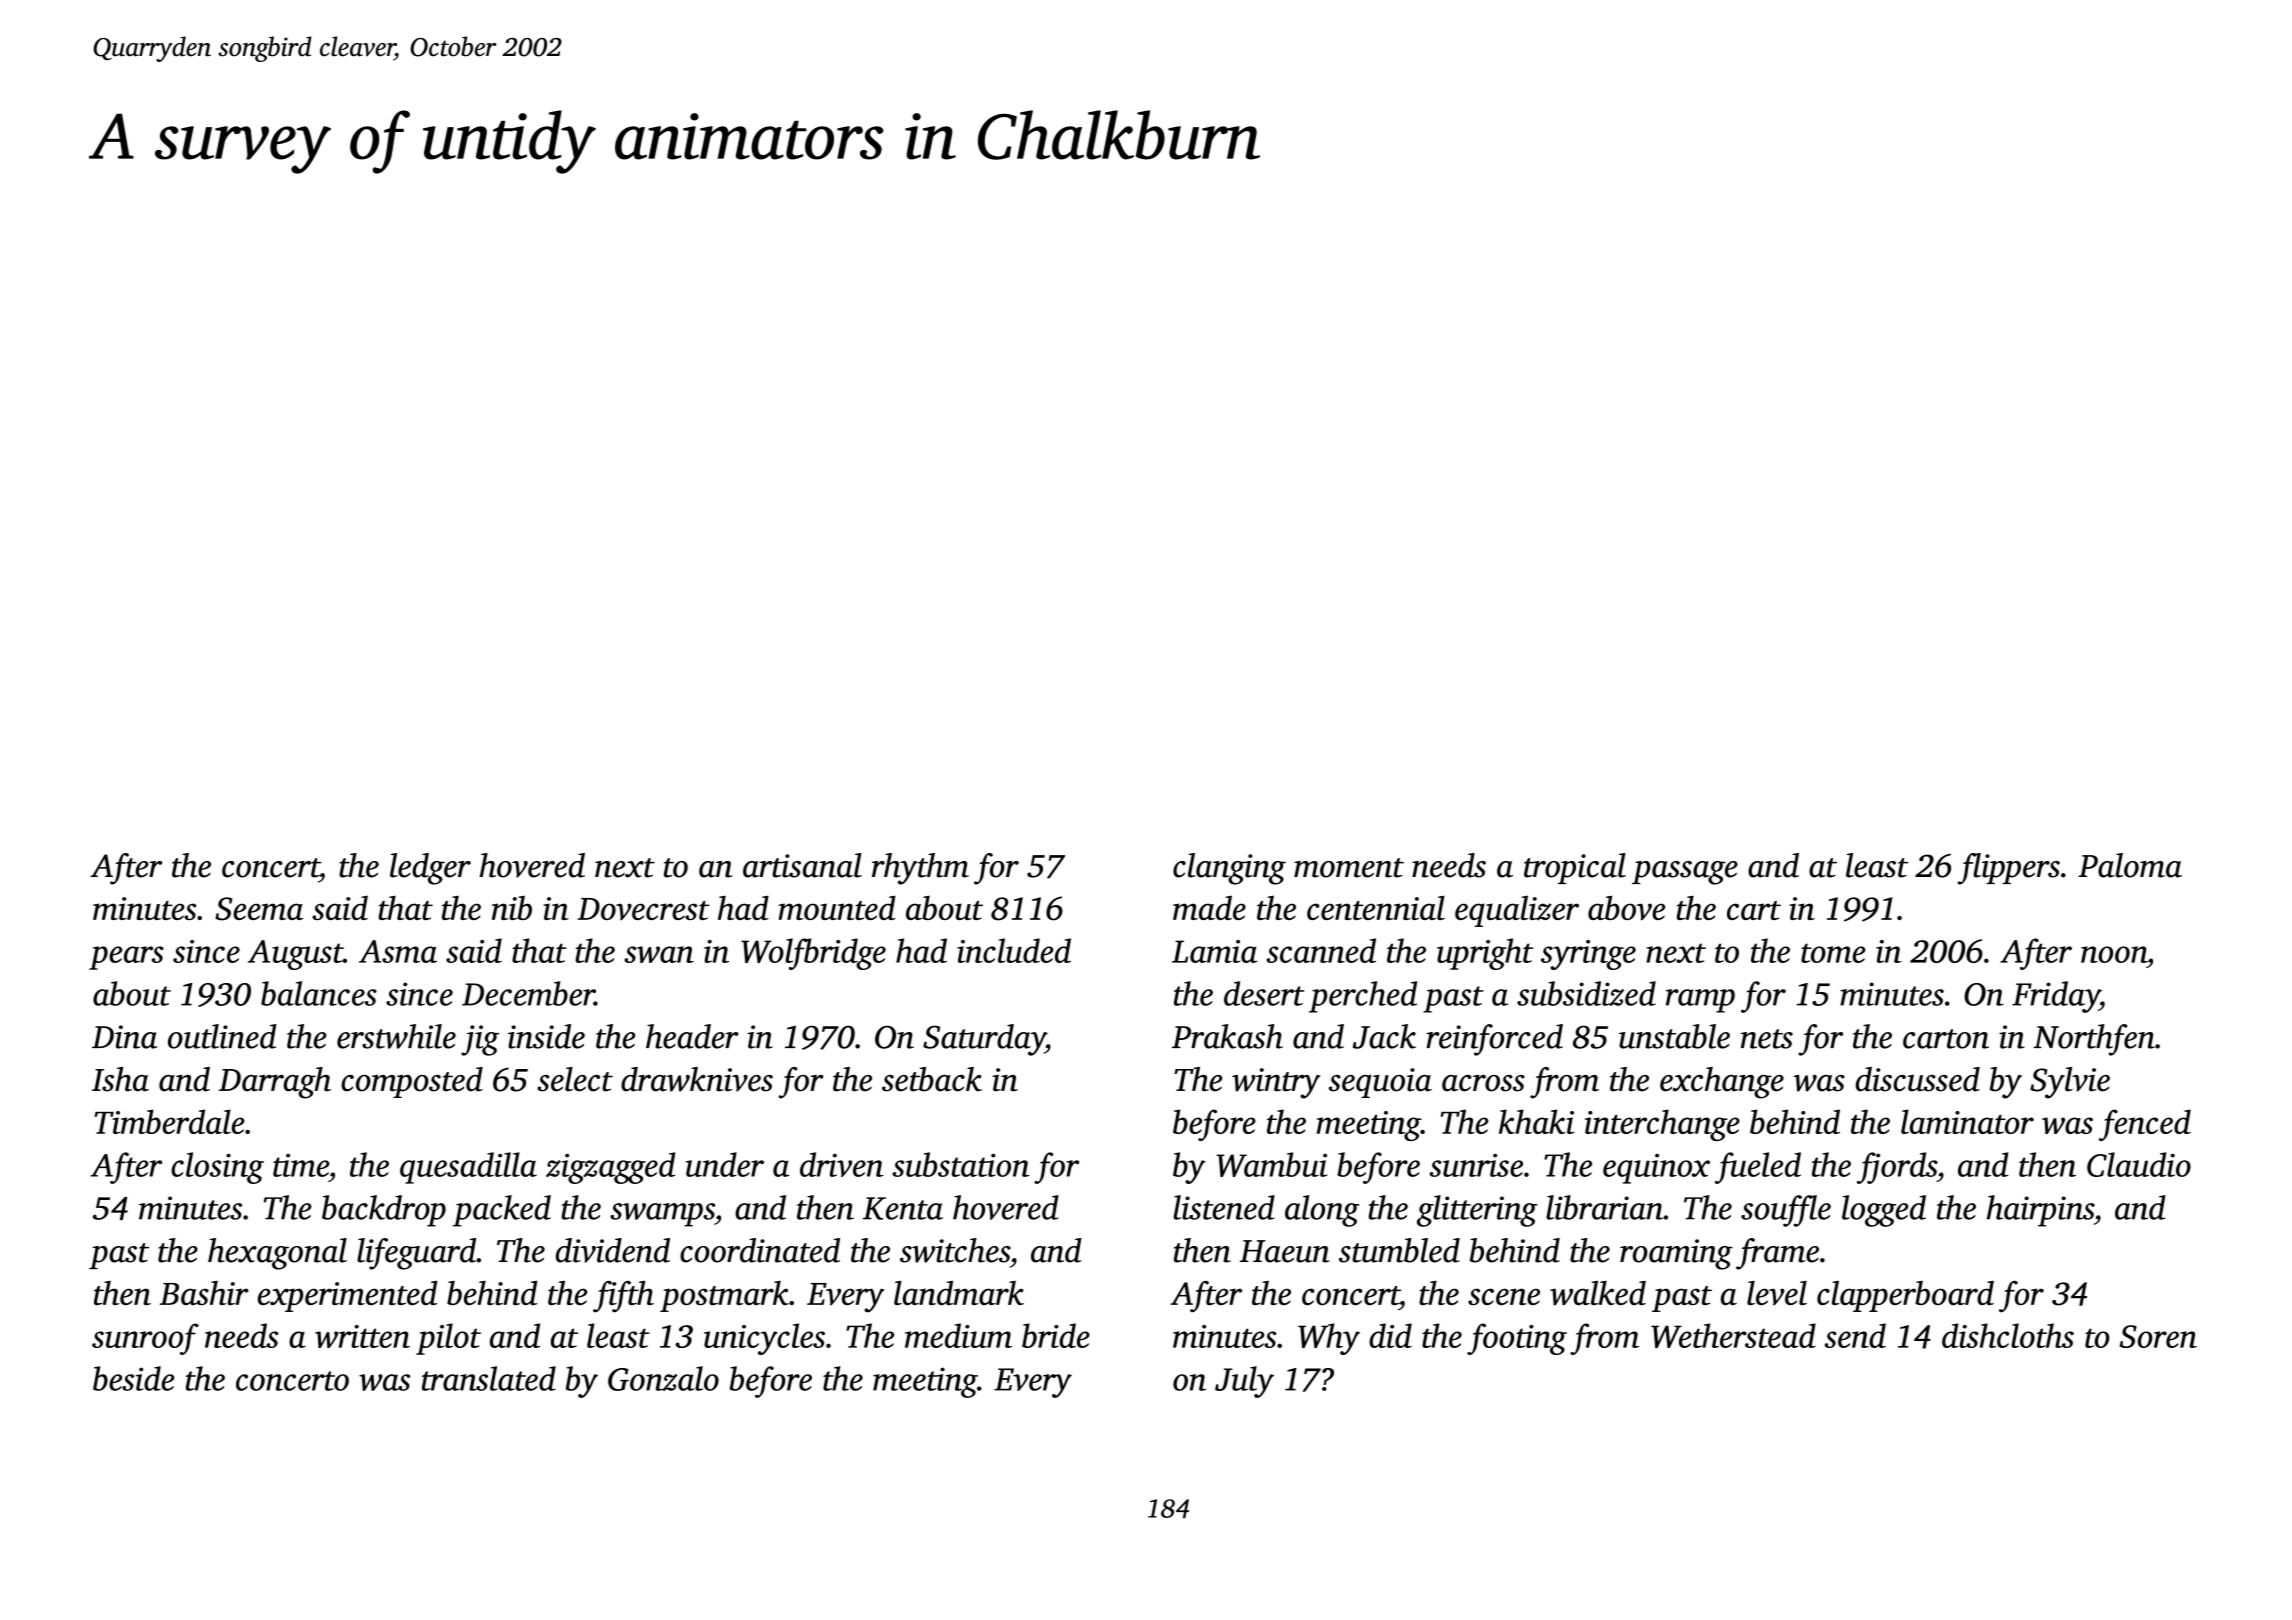  Describe the element at coordinates (1588, 955) in the screenshot. I see `syringe` at that location.
